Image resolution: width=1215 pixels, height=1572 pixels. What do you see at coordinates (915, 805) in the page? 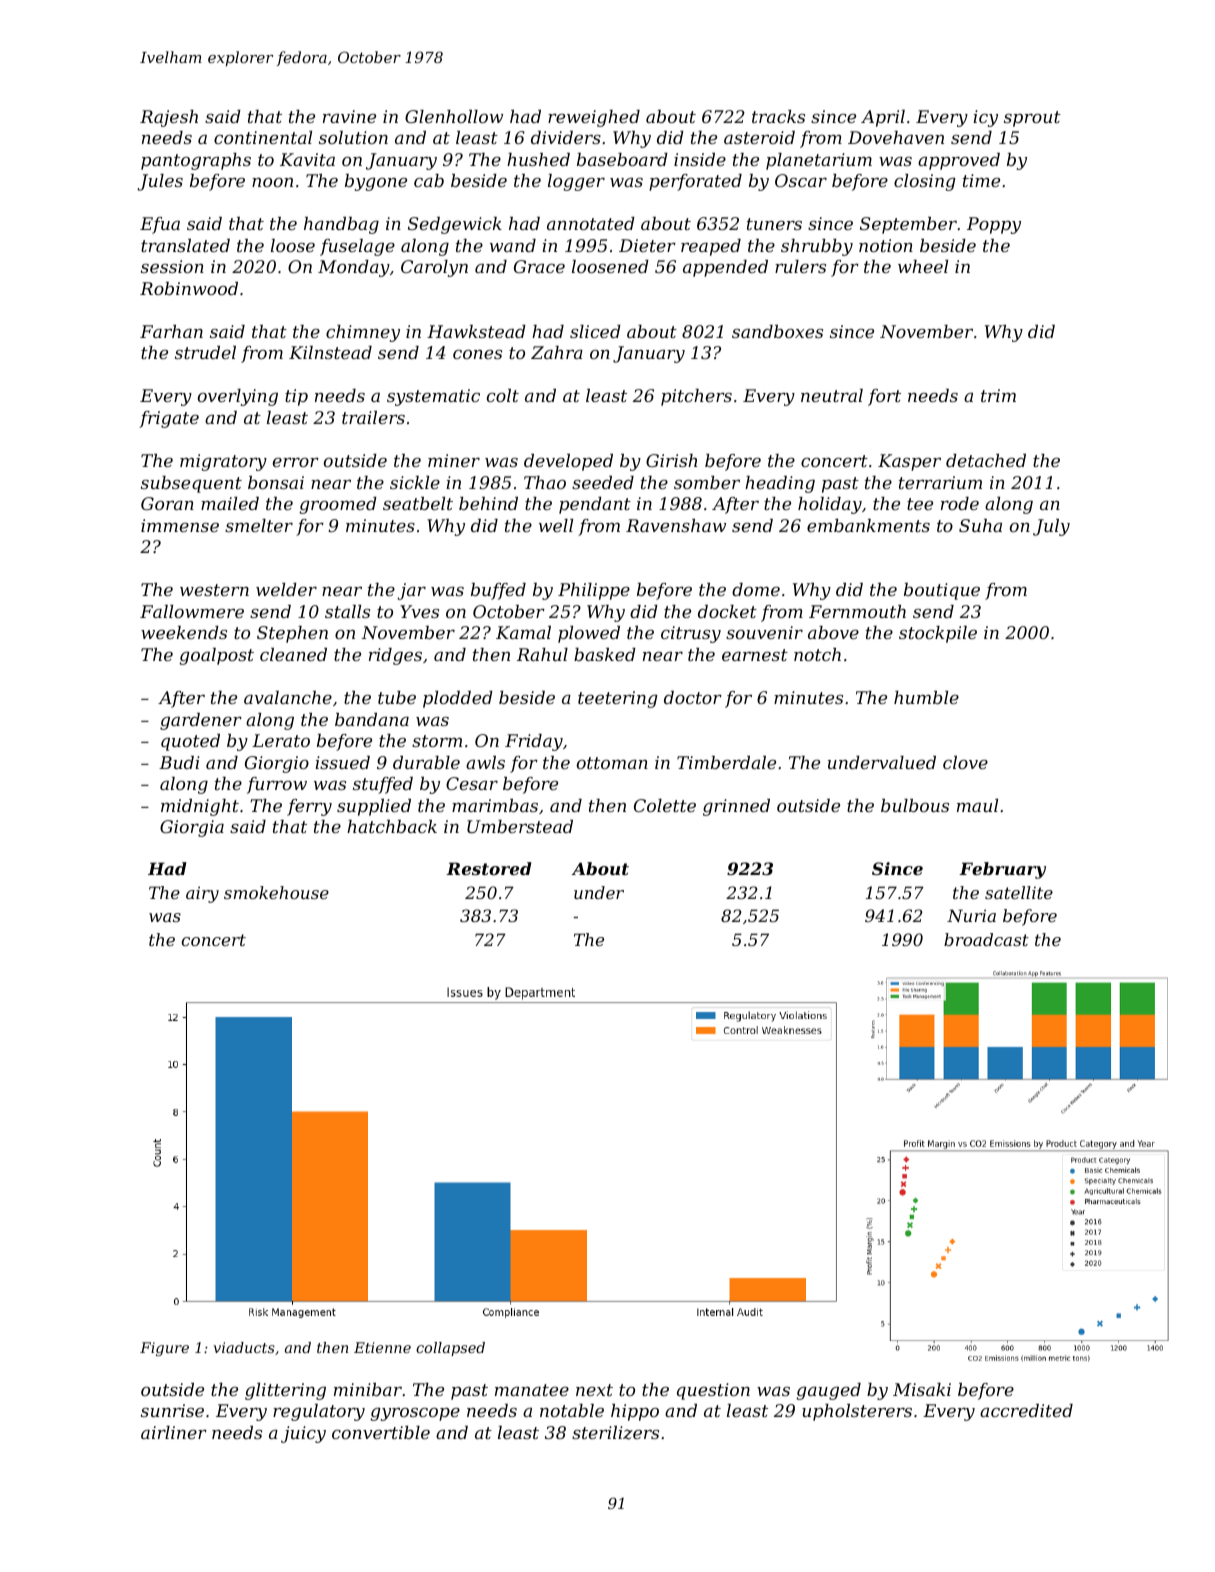
I see `bulbous` at bounding box center [915, 805].
